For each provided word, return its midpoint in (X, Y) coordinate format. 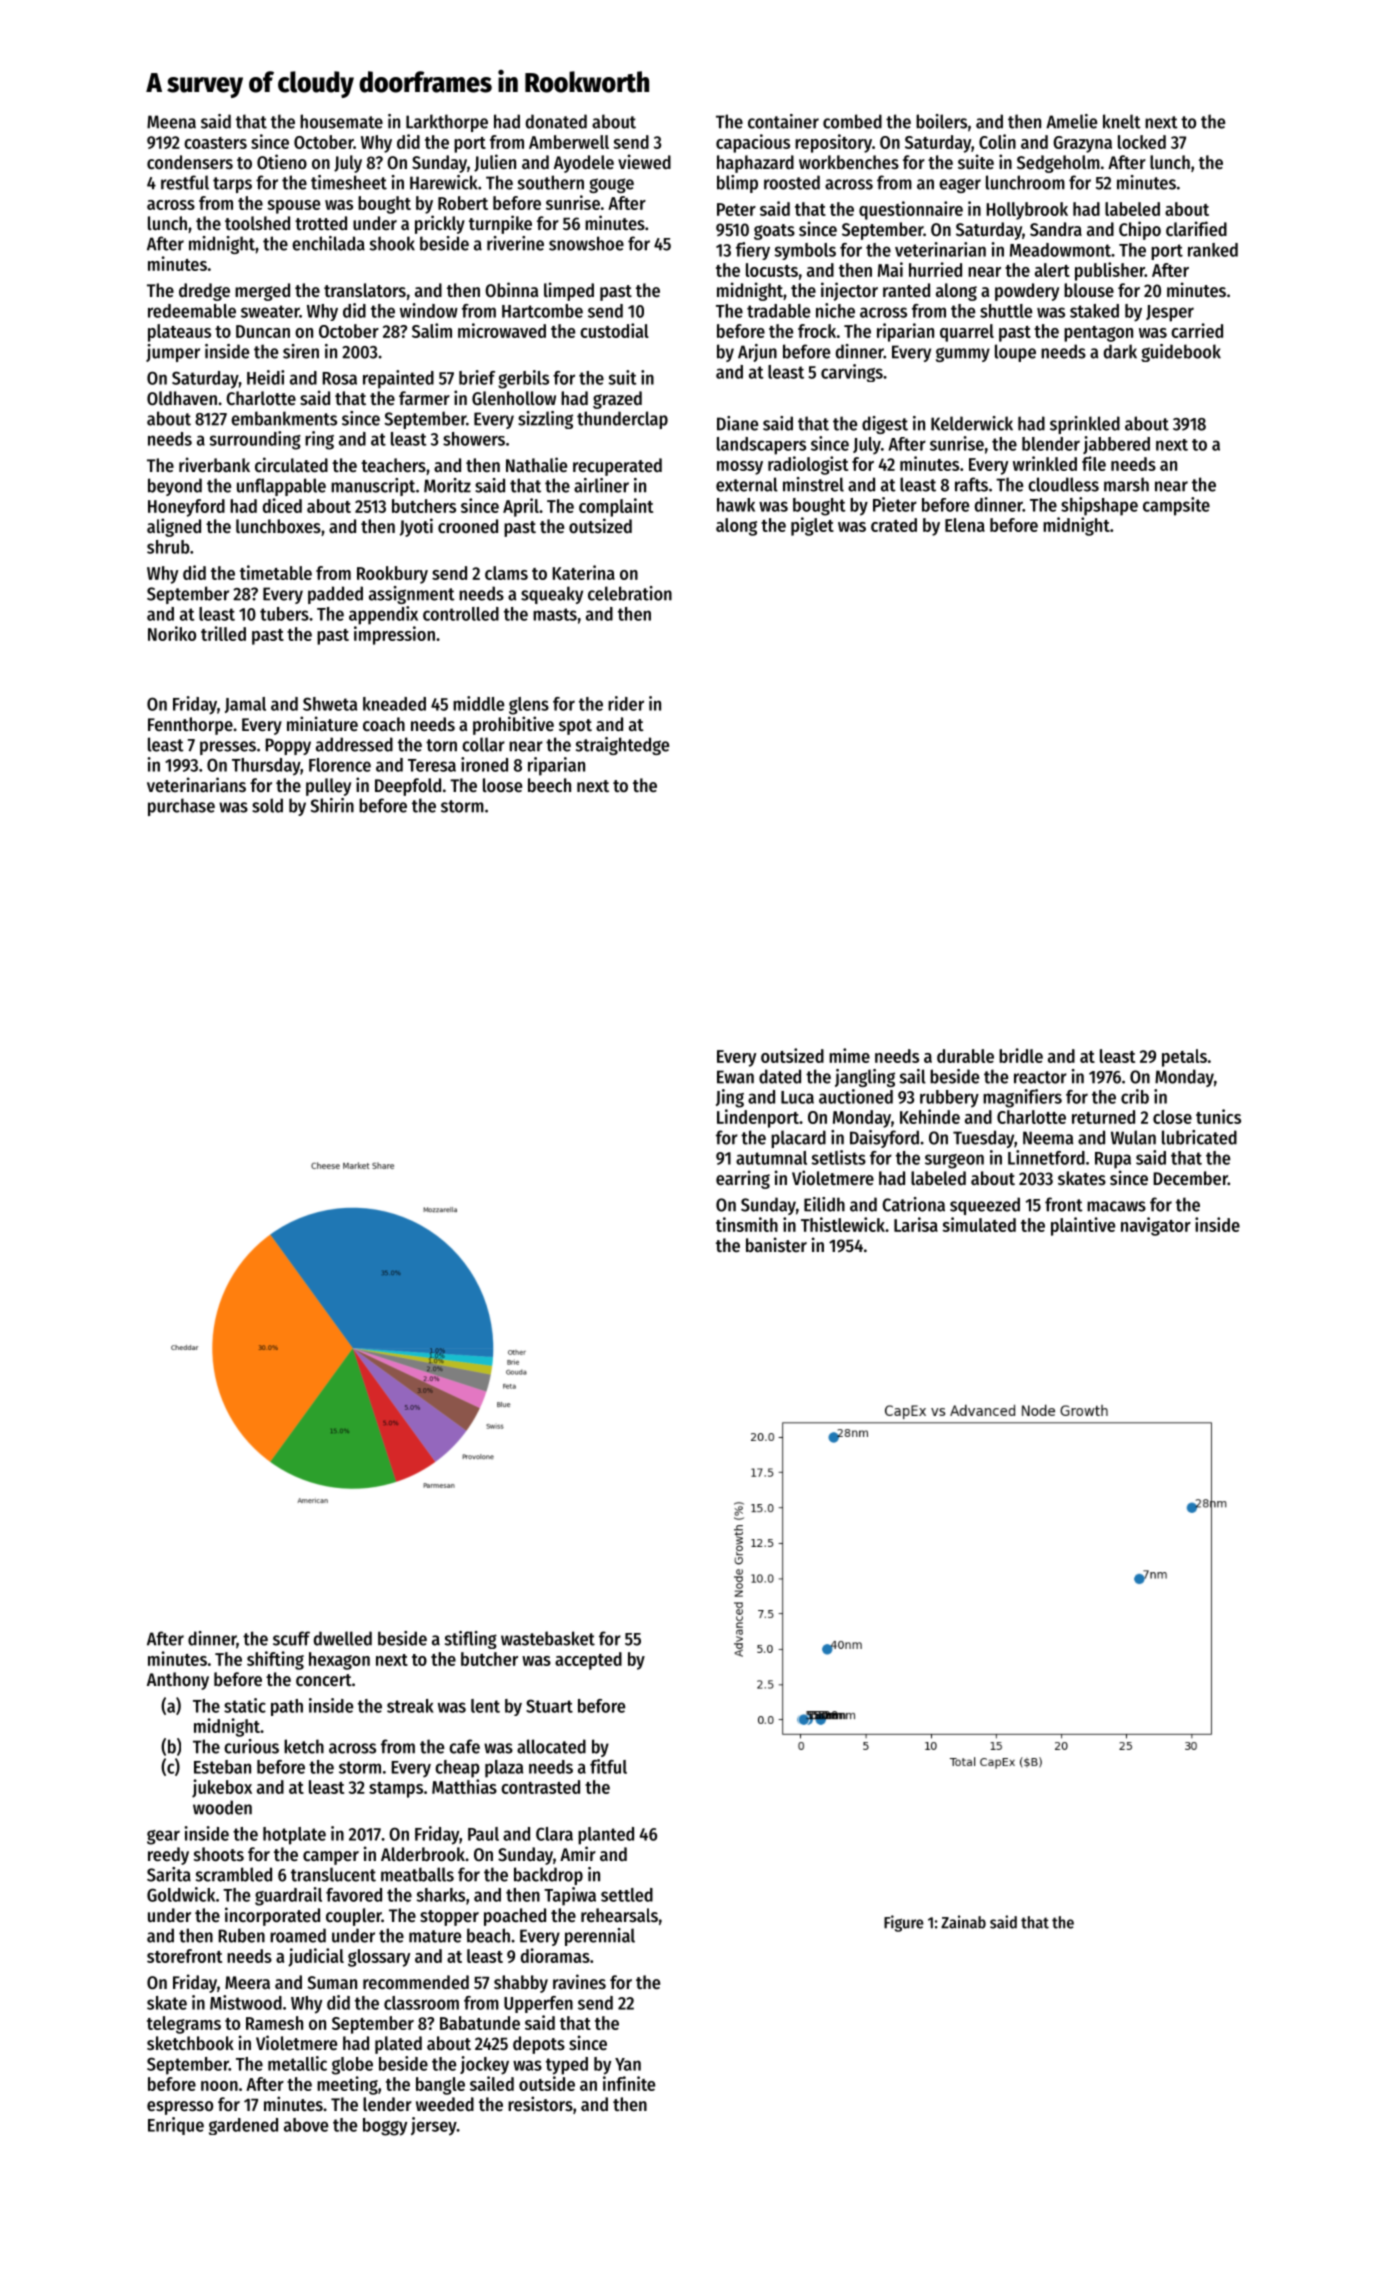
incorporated (272, 1916)
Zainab (963, 1922)
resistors (540, 2103)
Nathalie (536, 464)
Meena (171, 122)
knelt (1122, 121)
